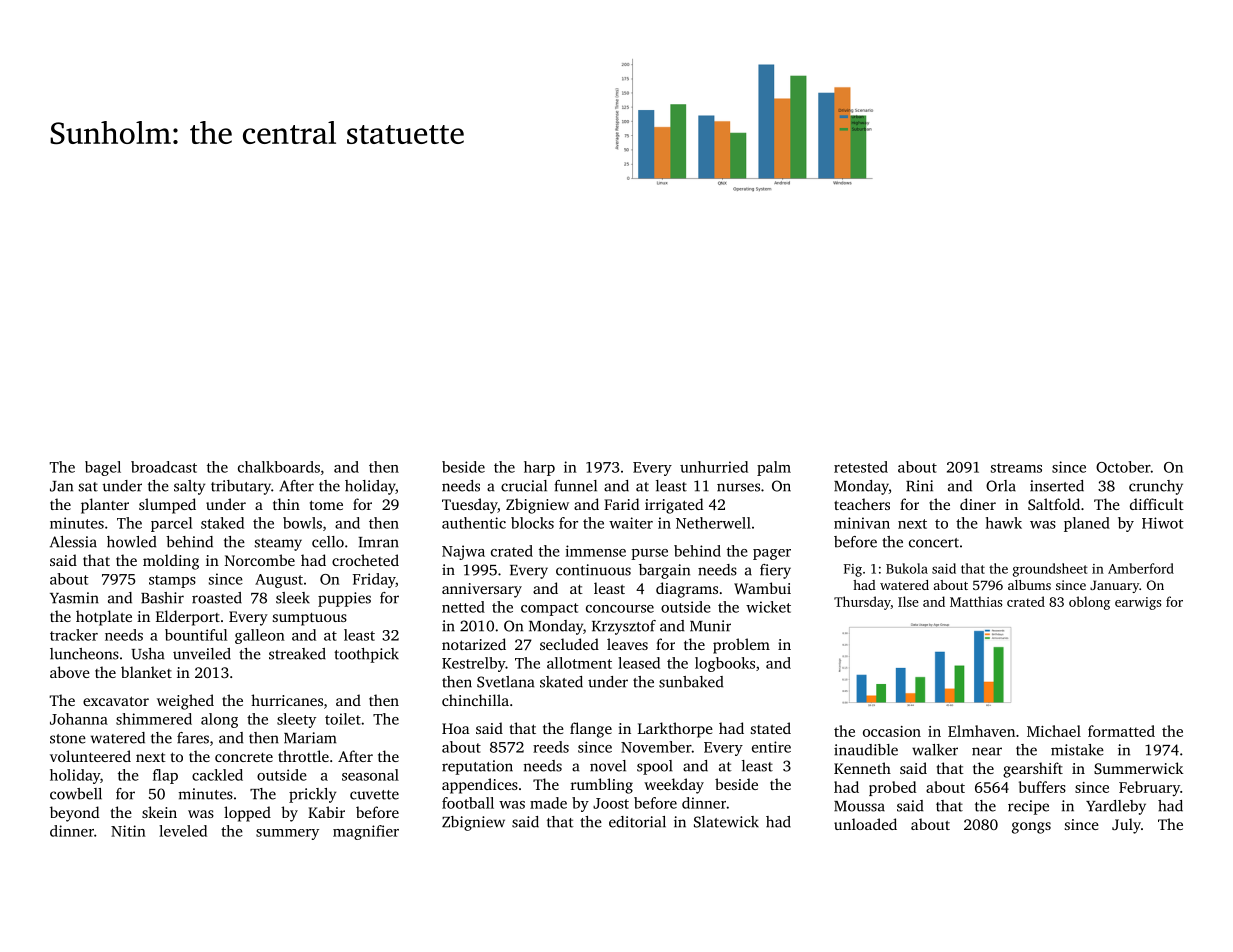 Image resolution: width=1233 pixels, height=952 pixels. I want to click on chalkboards, so click(279, 467).
